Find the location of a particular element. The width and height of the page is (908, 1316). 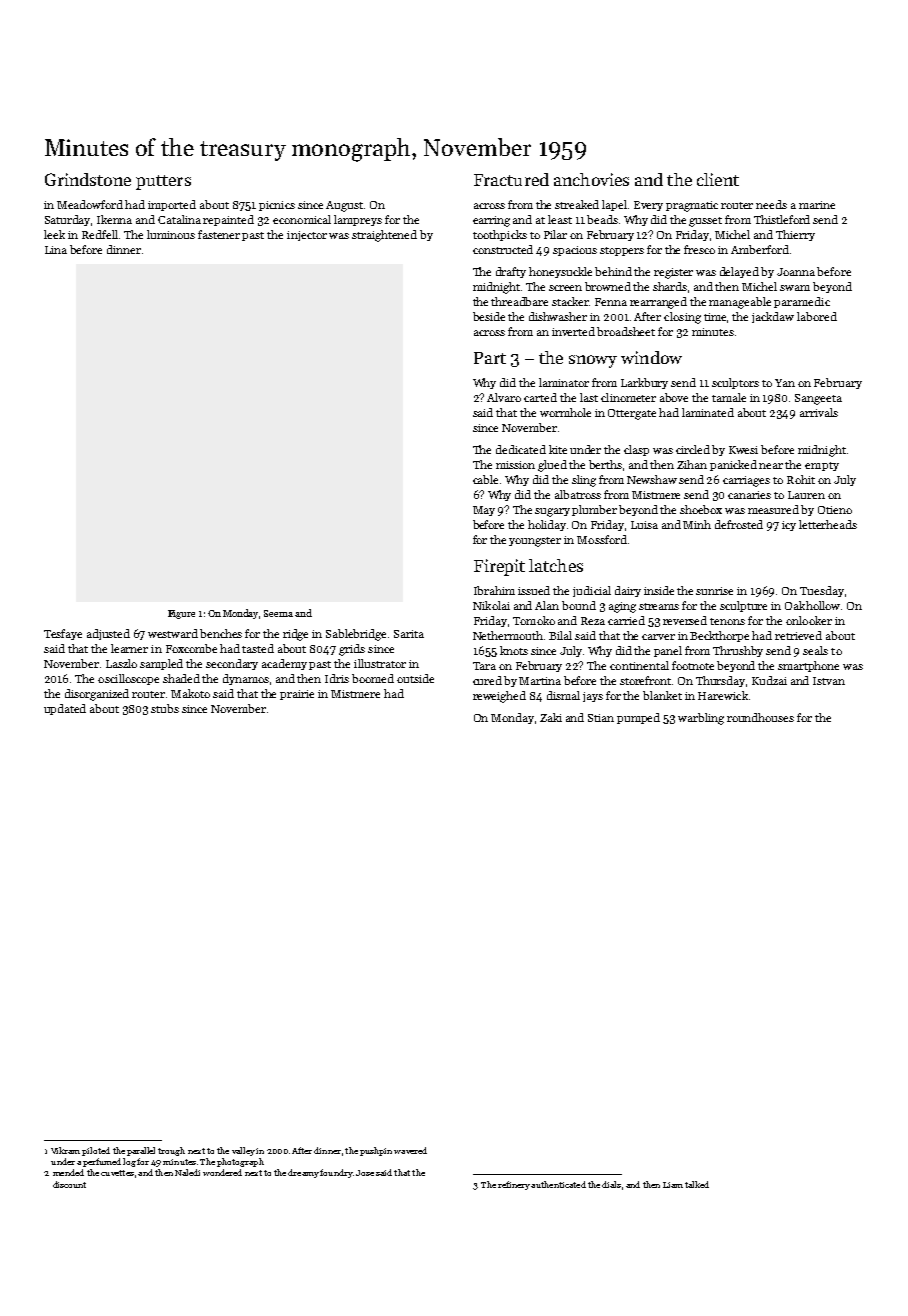

smartphone is located at coordinates (808, 666).
